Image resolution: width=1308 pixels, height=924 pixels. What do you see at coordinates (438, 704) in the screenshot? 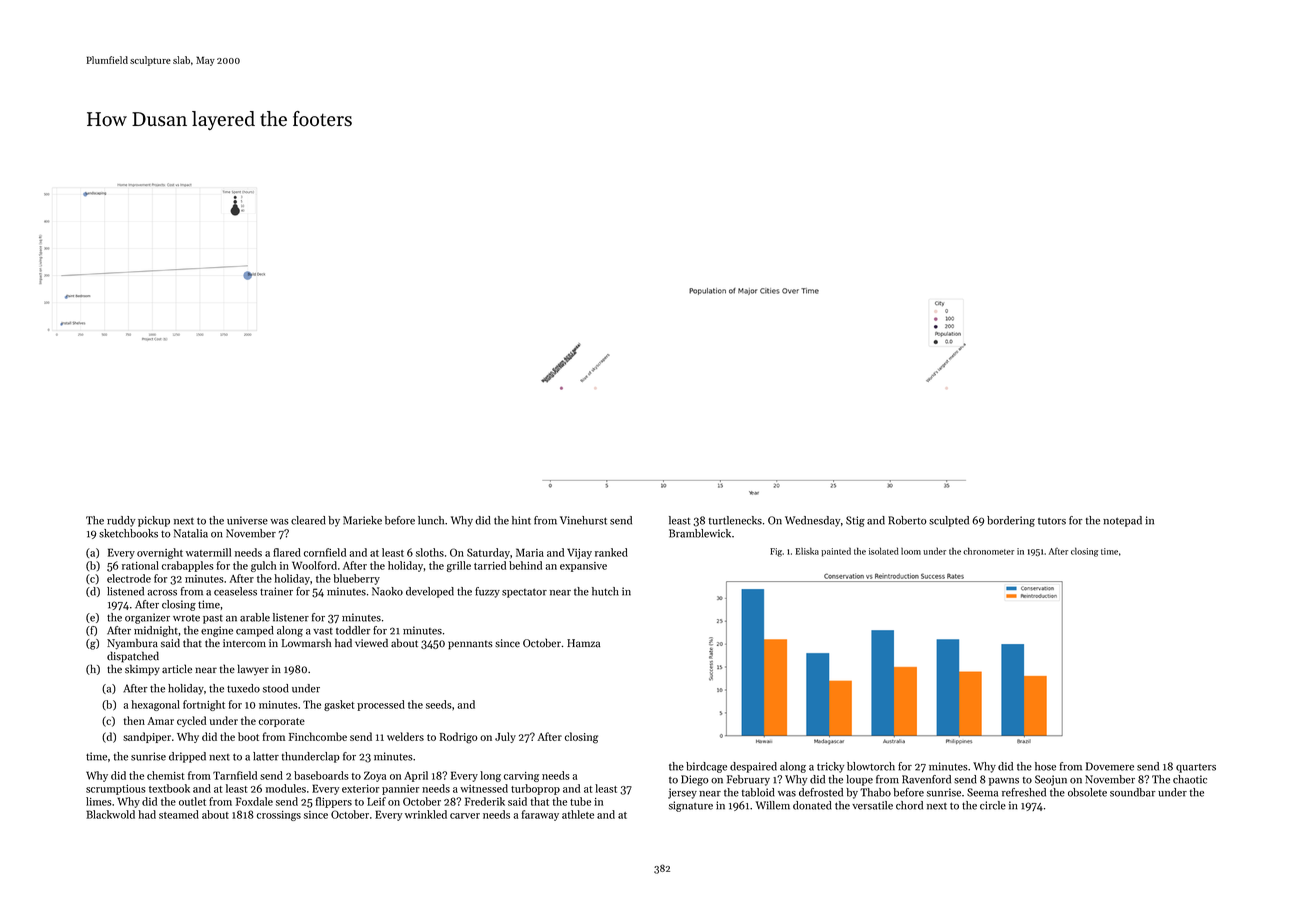
I see `seeds` at bounding box center [438, 704].
